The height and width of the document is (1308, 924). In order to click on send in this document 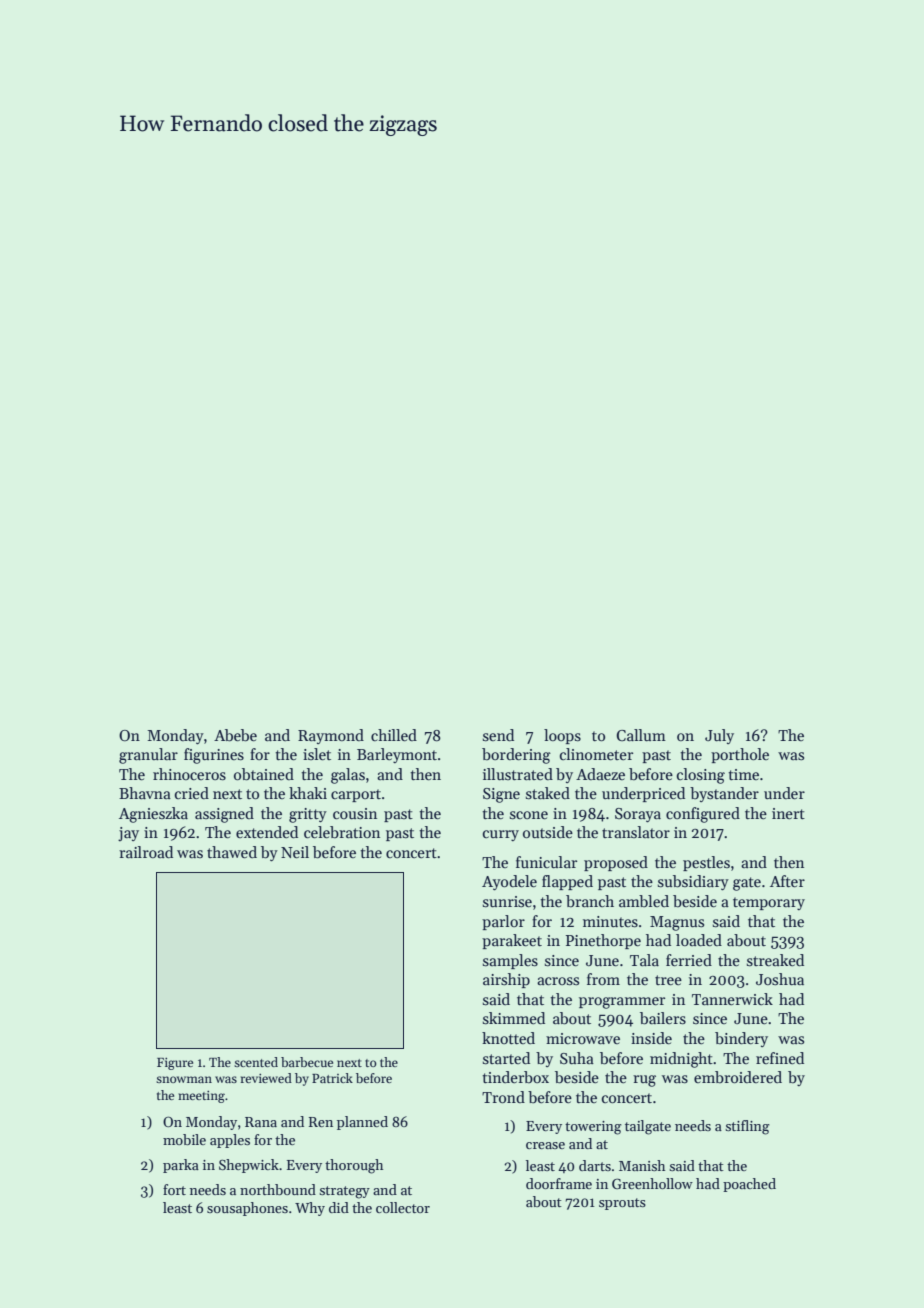, I will do `click(498, 735)`.
